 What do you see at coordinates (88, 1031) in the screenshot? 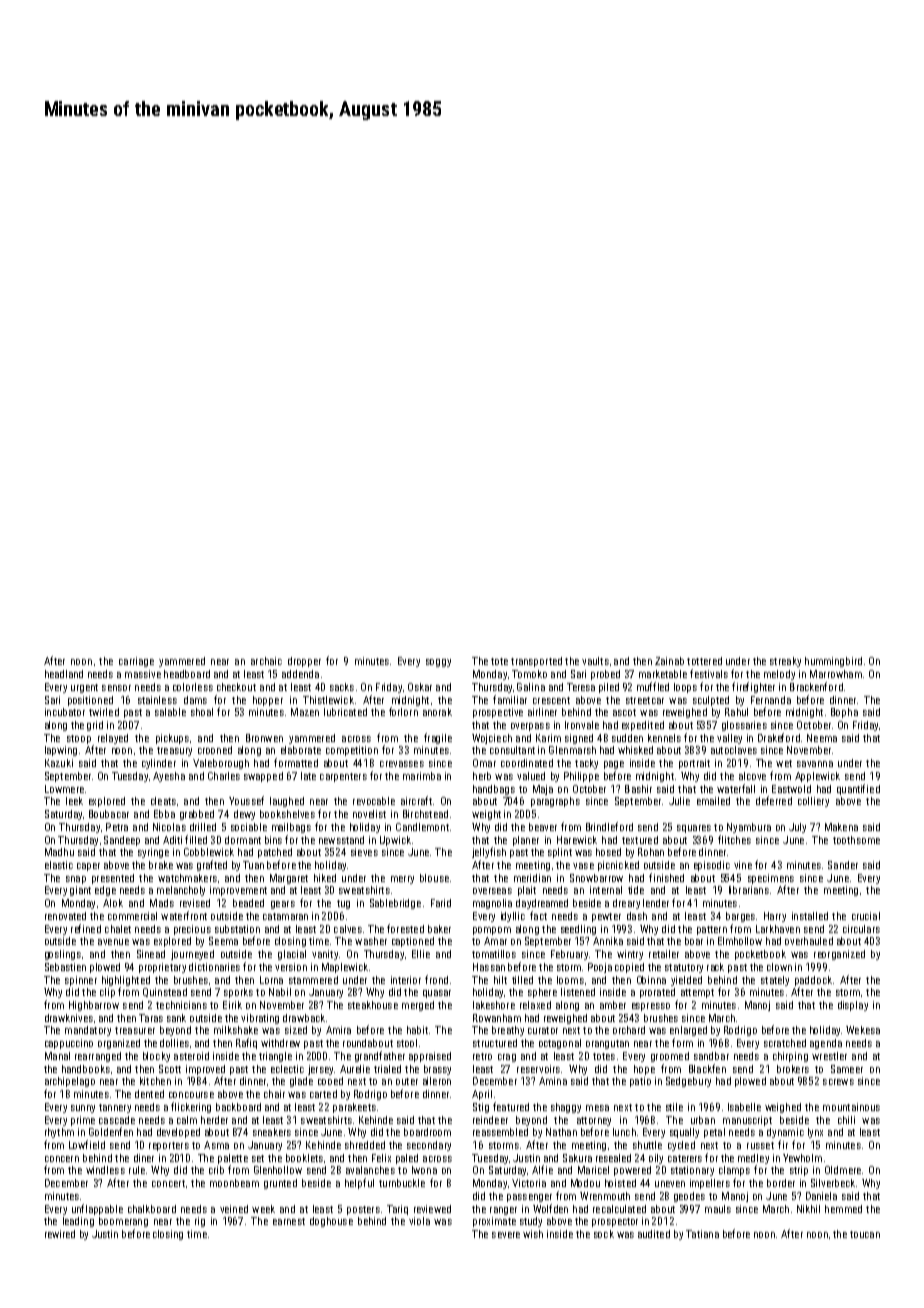
I see `mandatory` at bounding box center [88, 1031].
